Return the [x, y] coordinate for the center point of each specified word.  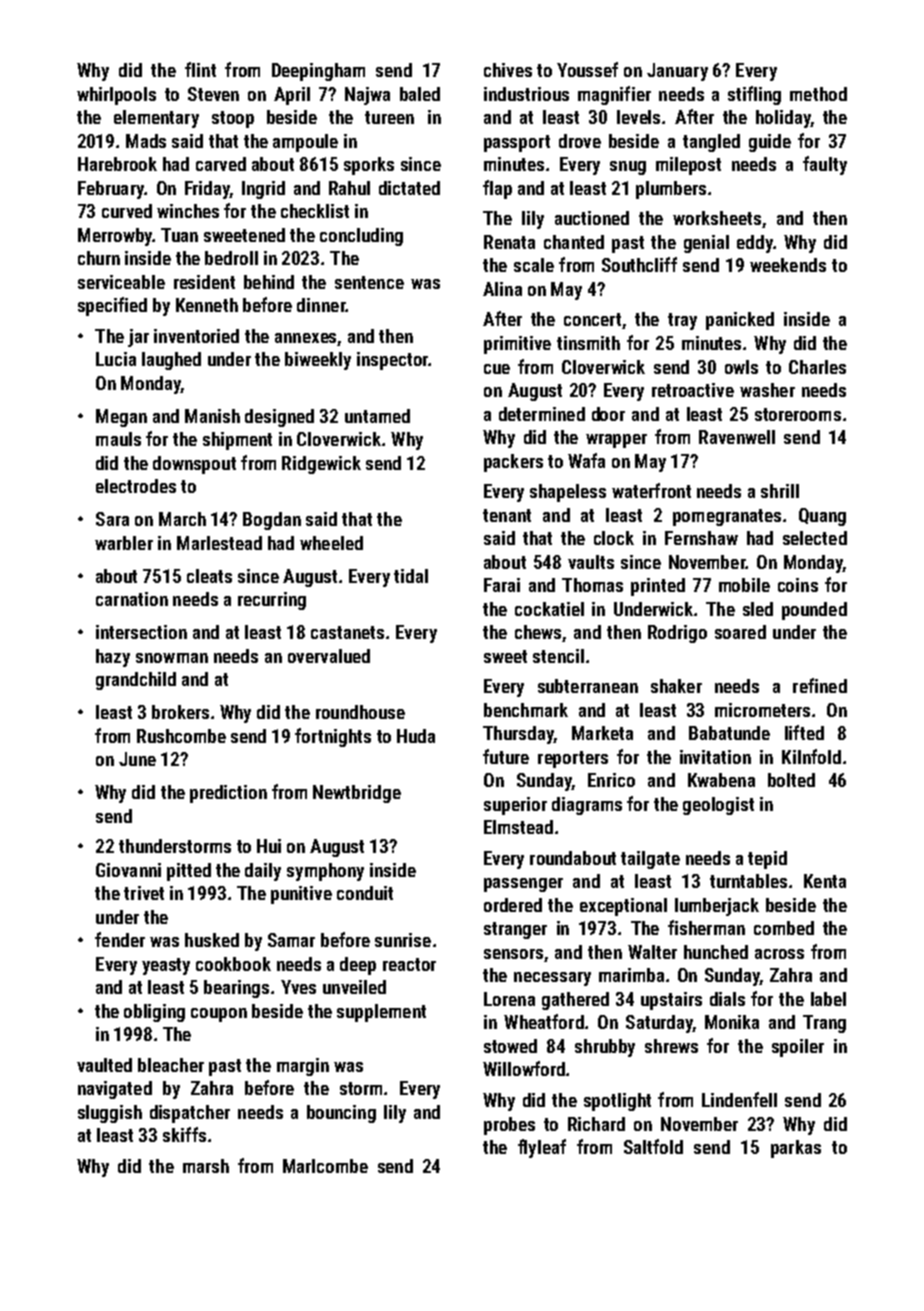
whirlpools [116, 96]
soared [740, 632]
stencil [558, 656]
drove [580, 141]
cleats [209, 576]
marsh [206, 1166]
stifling [754, 95]
